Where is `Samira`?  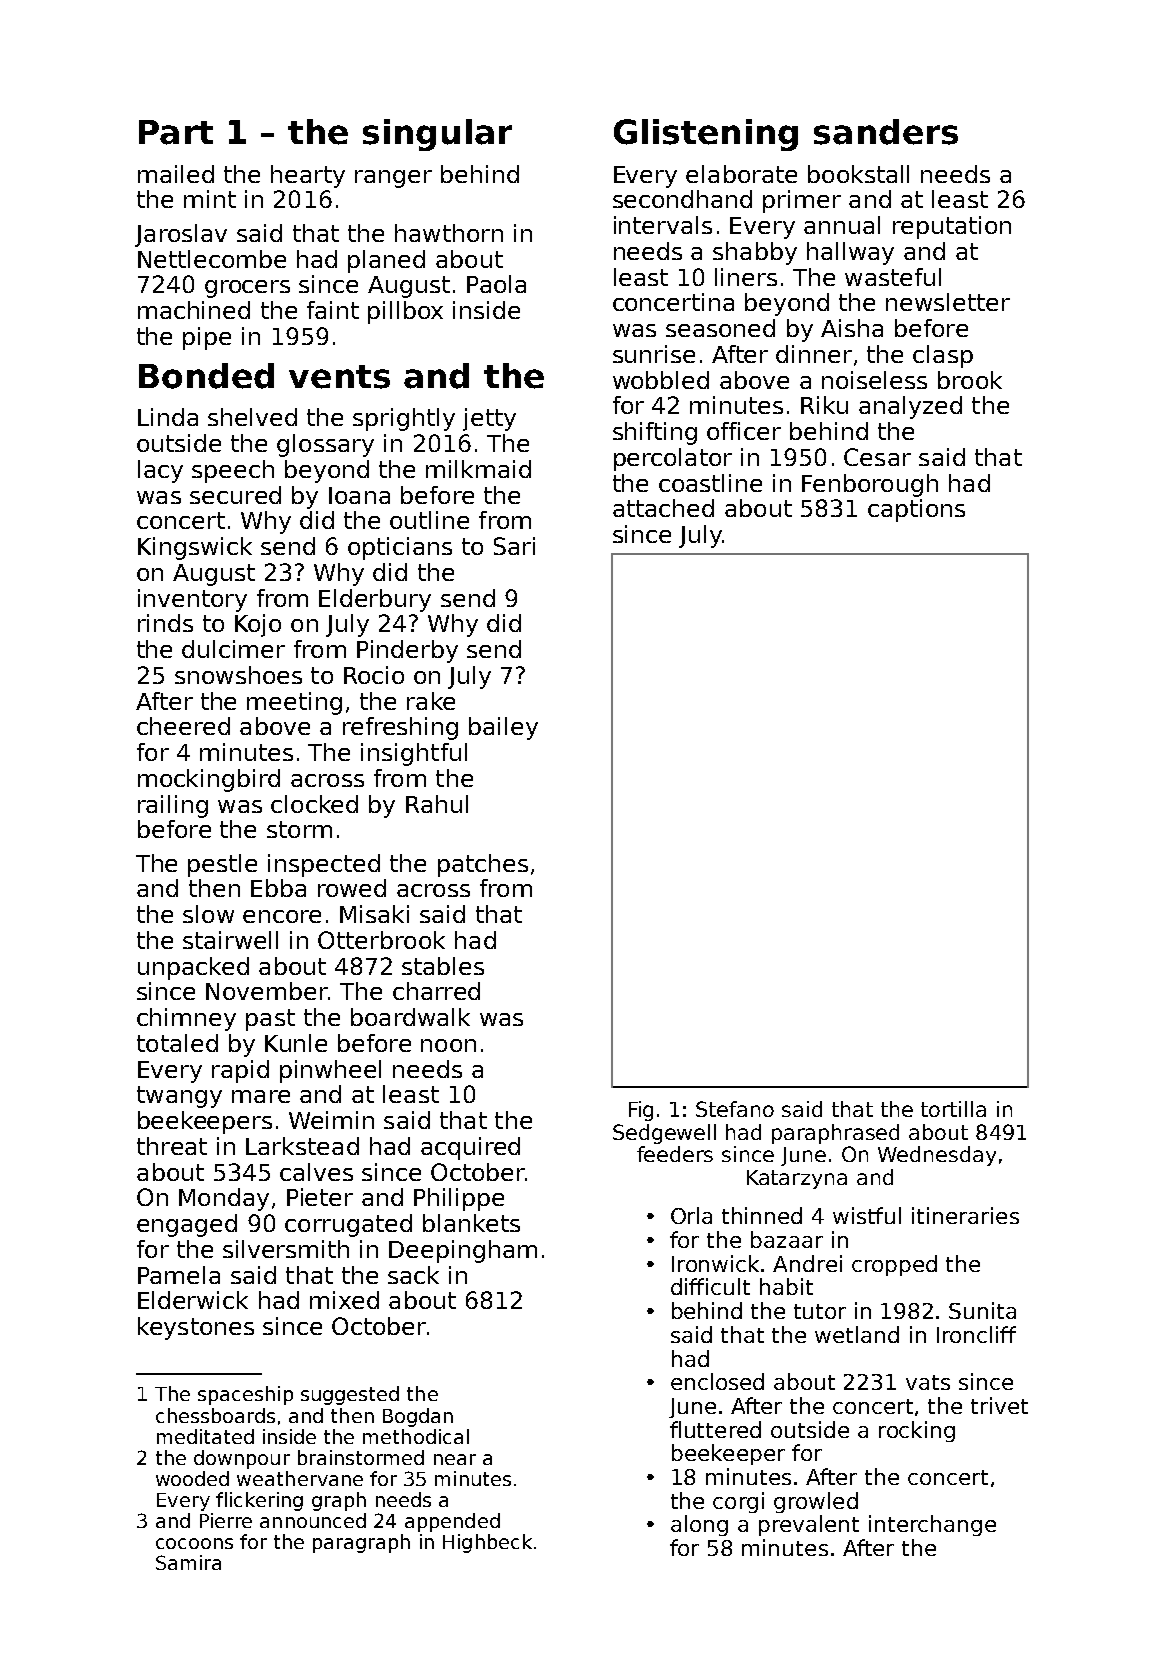 Samira is located at coordinates (188, 1562).
